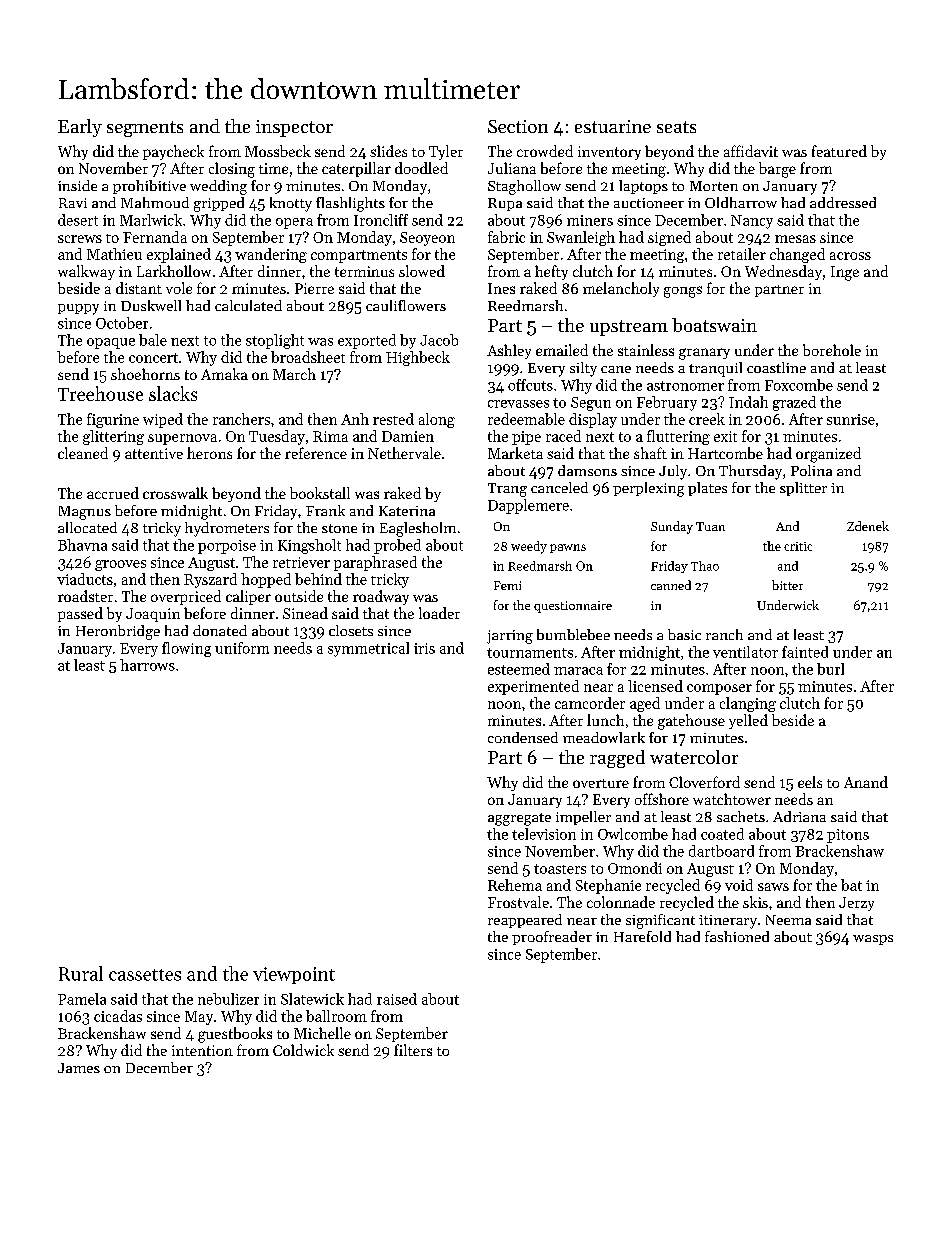 Image resolution: width=952 pixels, height=1233 pixels. Describe the element at coordinates (552, 938) in the document. I see `proofreader` at that location.
